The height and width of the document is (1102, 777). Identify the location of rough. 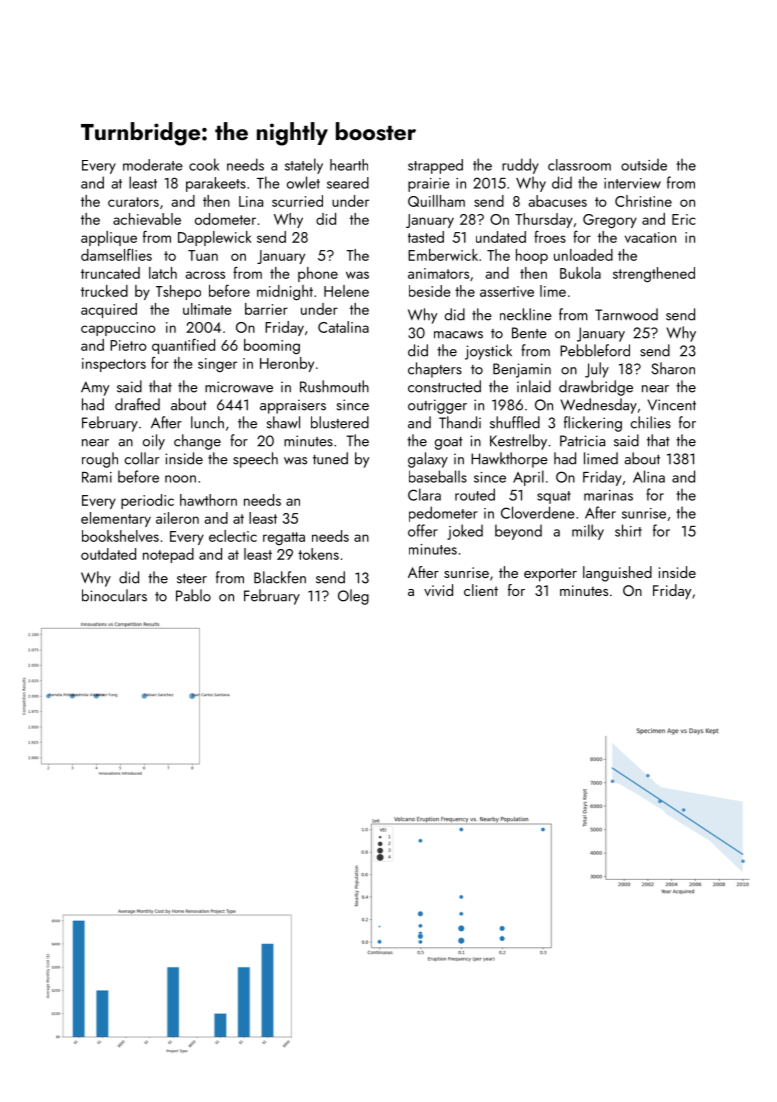
(100, 460).
